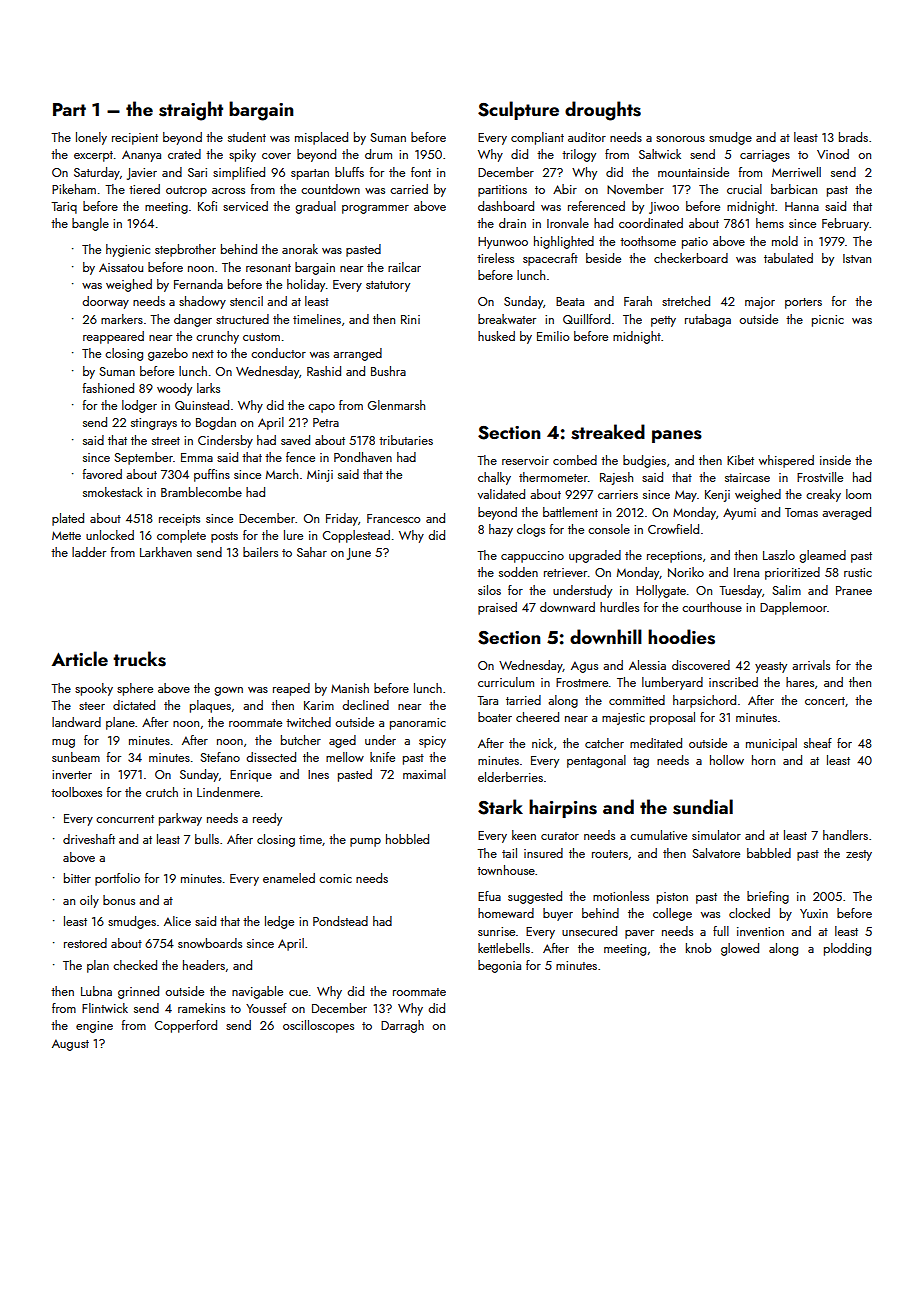  Describe the element at coordinates (847, 949) in the page. I see `plodding` at that location.
